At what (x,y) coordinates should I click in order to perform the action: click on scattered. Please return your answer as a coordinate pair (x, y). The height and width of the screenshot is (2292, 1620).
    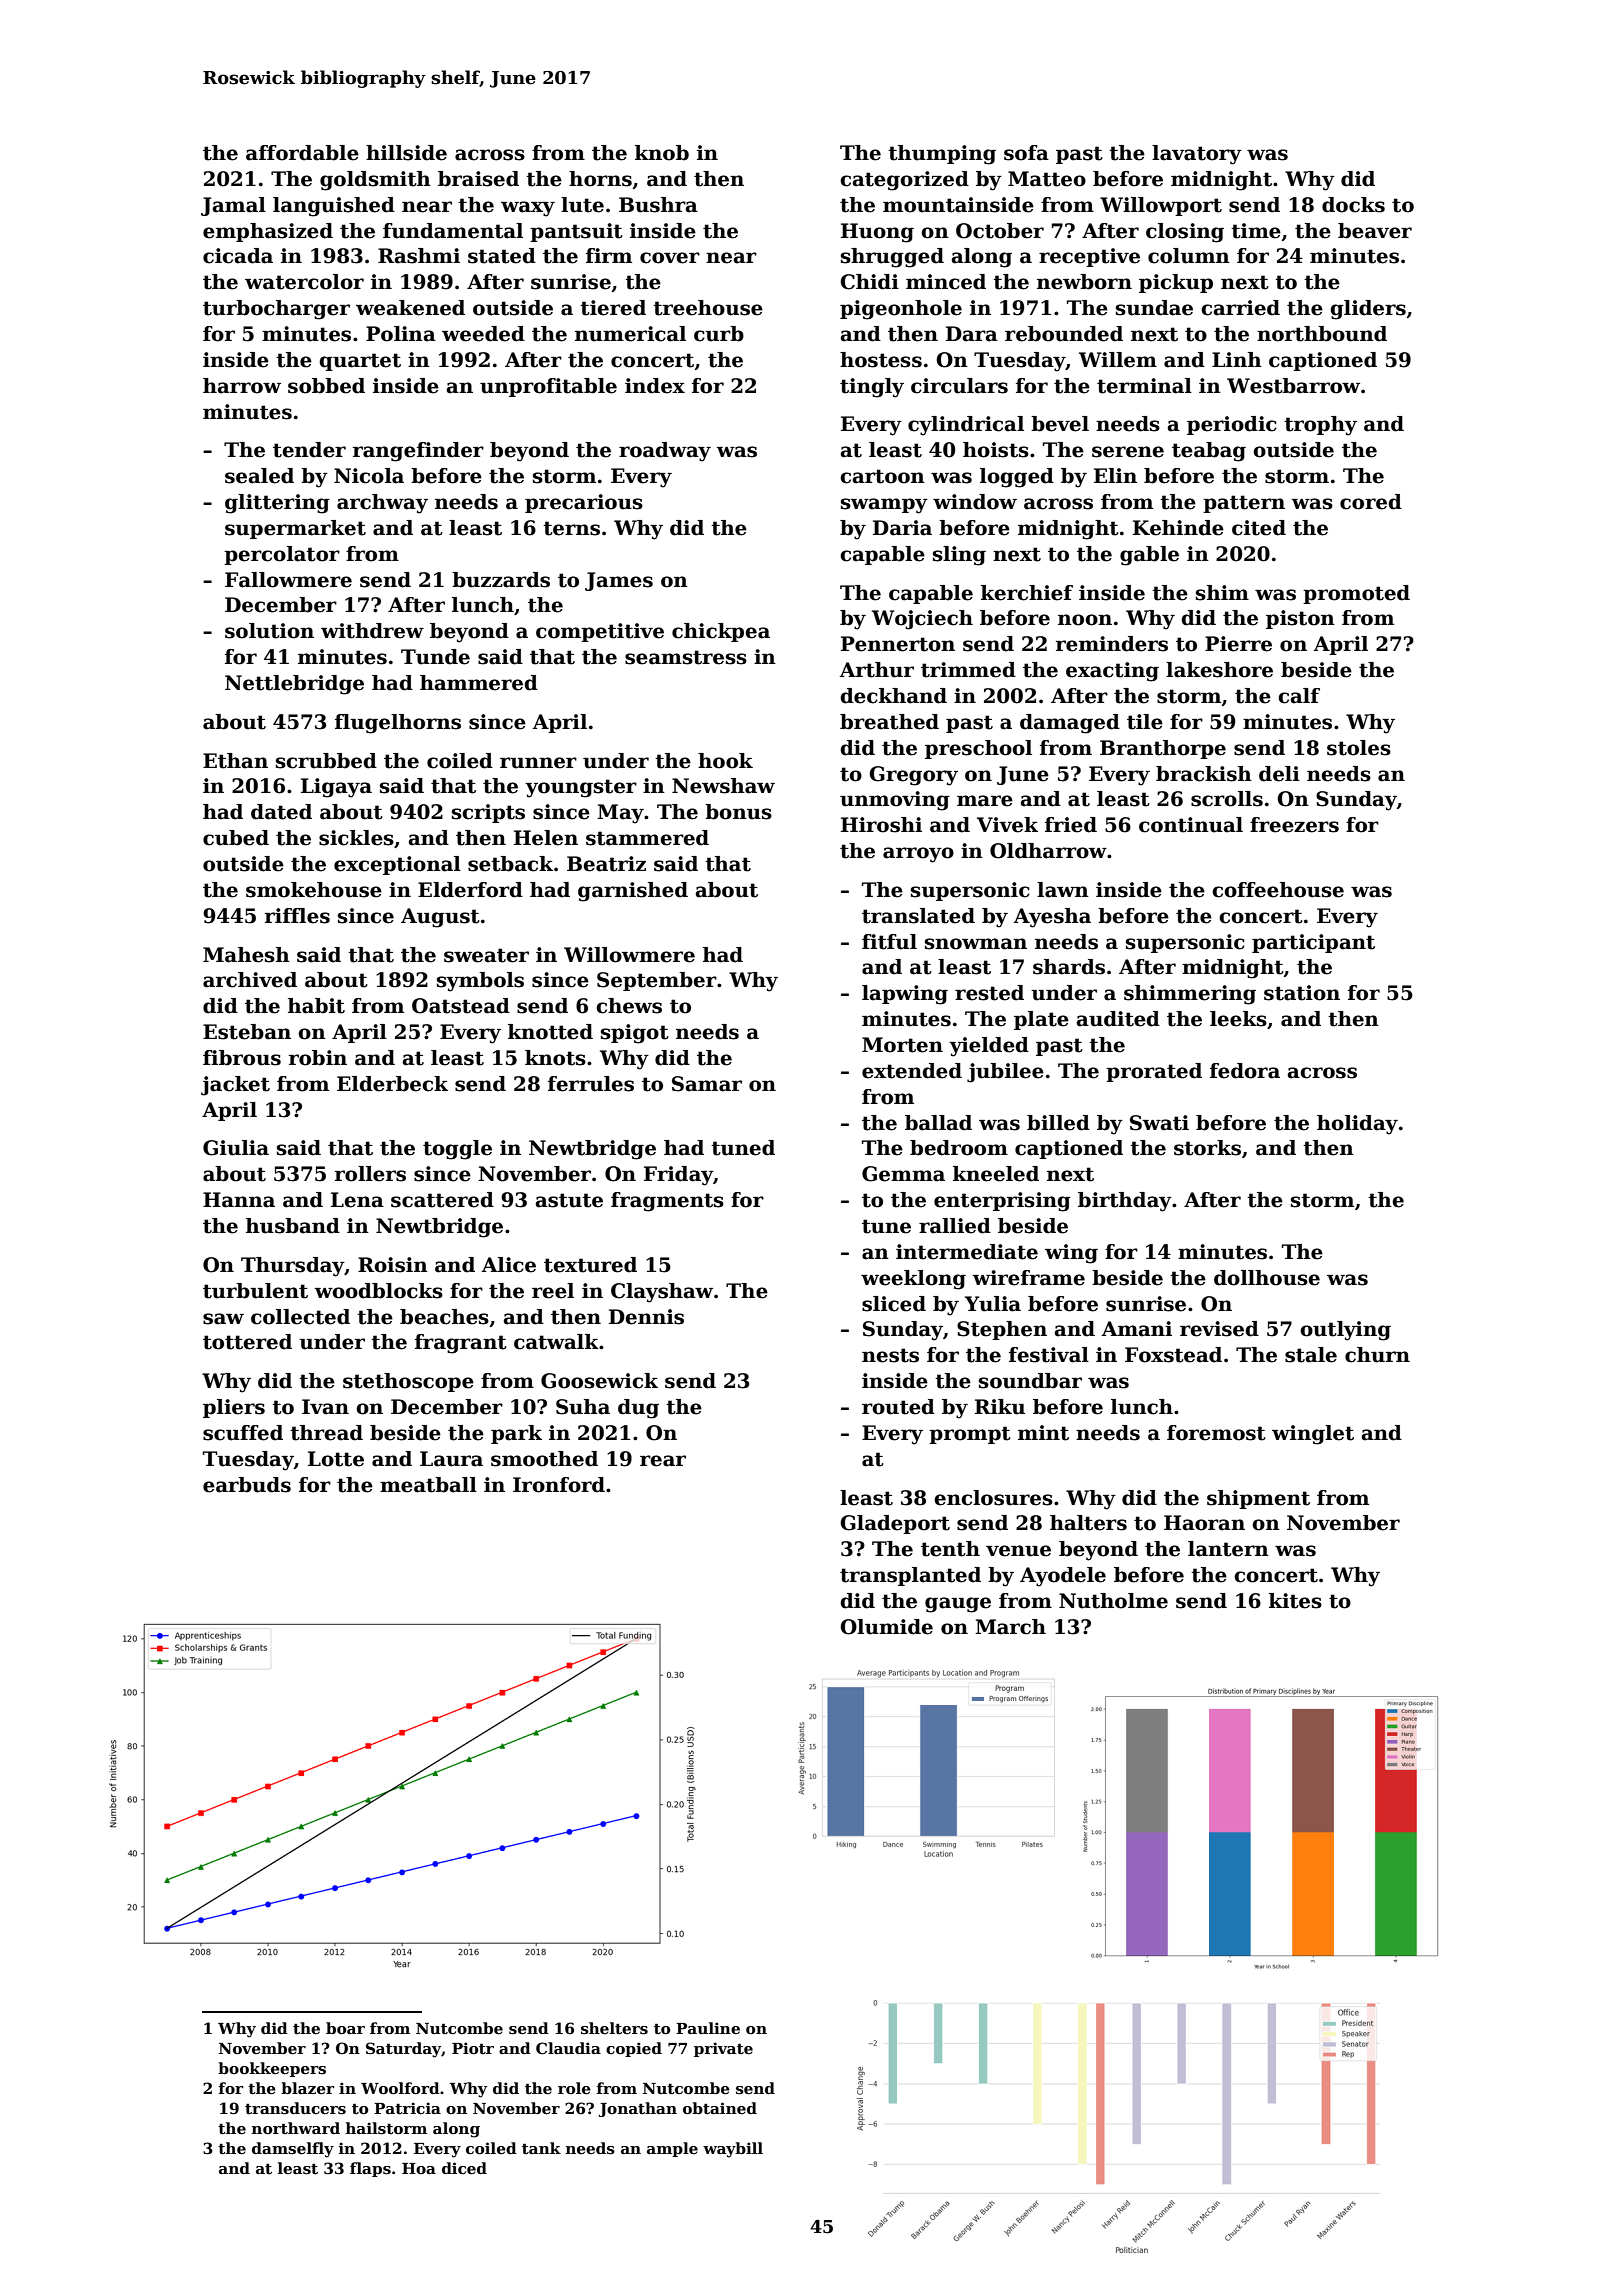
    Looking at the image, I should click on (442, 1200).
